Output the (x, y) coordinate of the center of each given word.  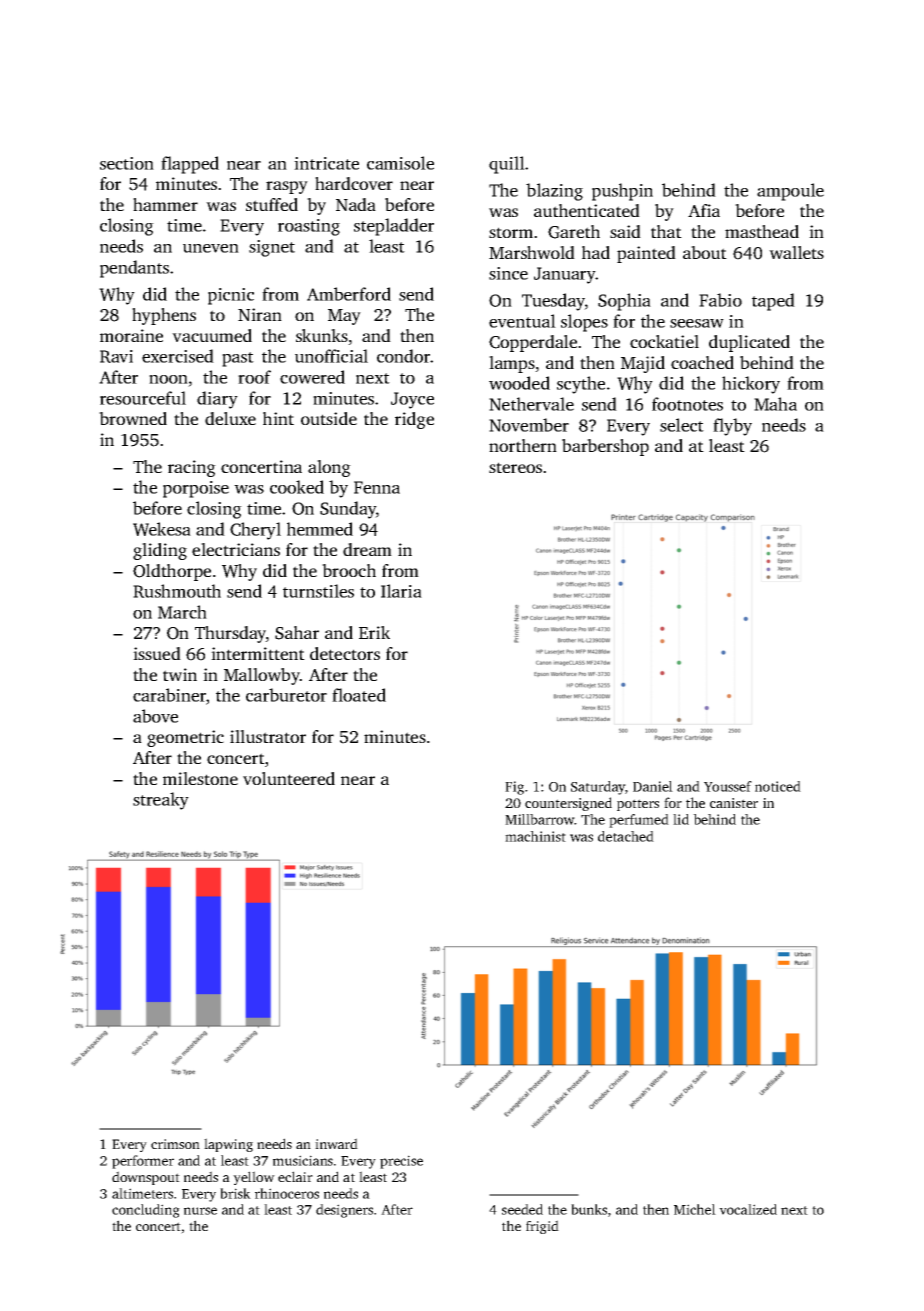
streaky (161, 801)
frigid (542, 1227)
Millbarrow (540, 819)
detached (626, 836)
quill (507, 165)
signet (272, 248)
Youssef (728, 786)
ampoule (790, 192)
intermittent (258, 653)
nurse (200, 1211)
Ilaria (401, 591)
